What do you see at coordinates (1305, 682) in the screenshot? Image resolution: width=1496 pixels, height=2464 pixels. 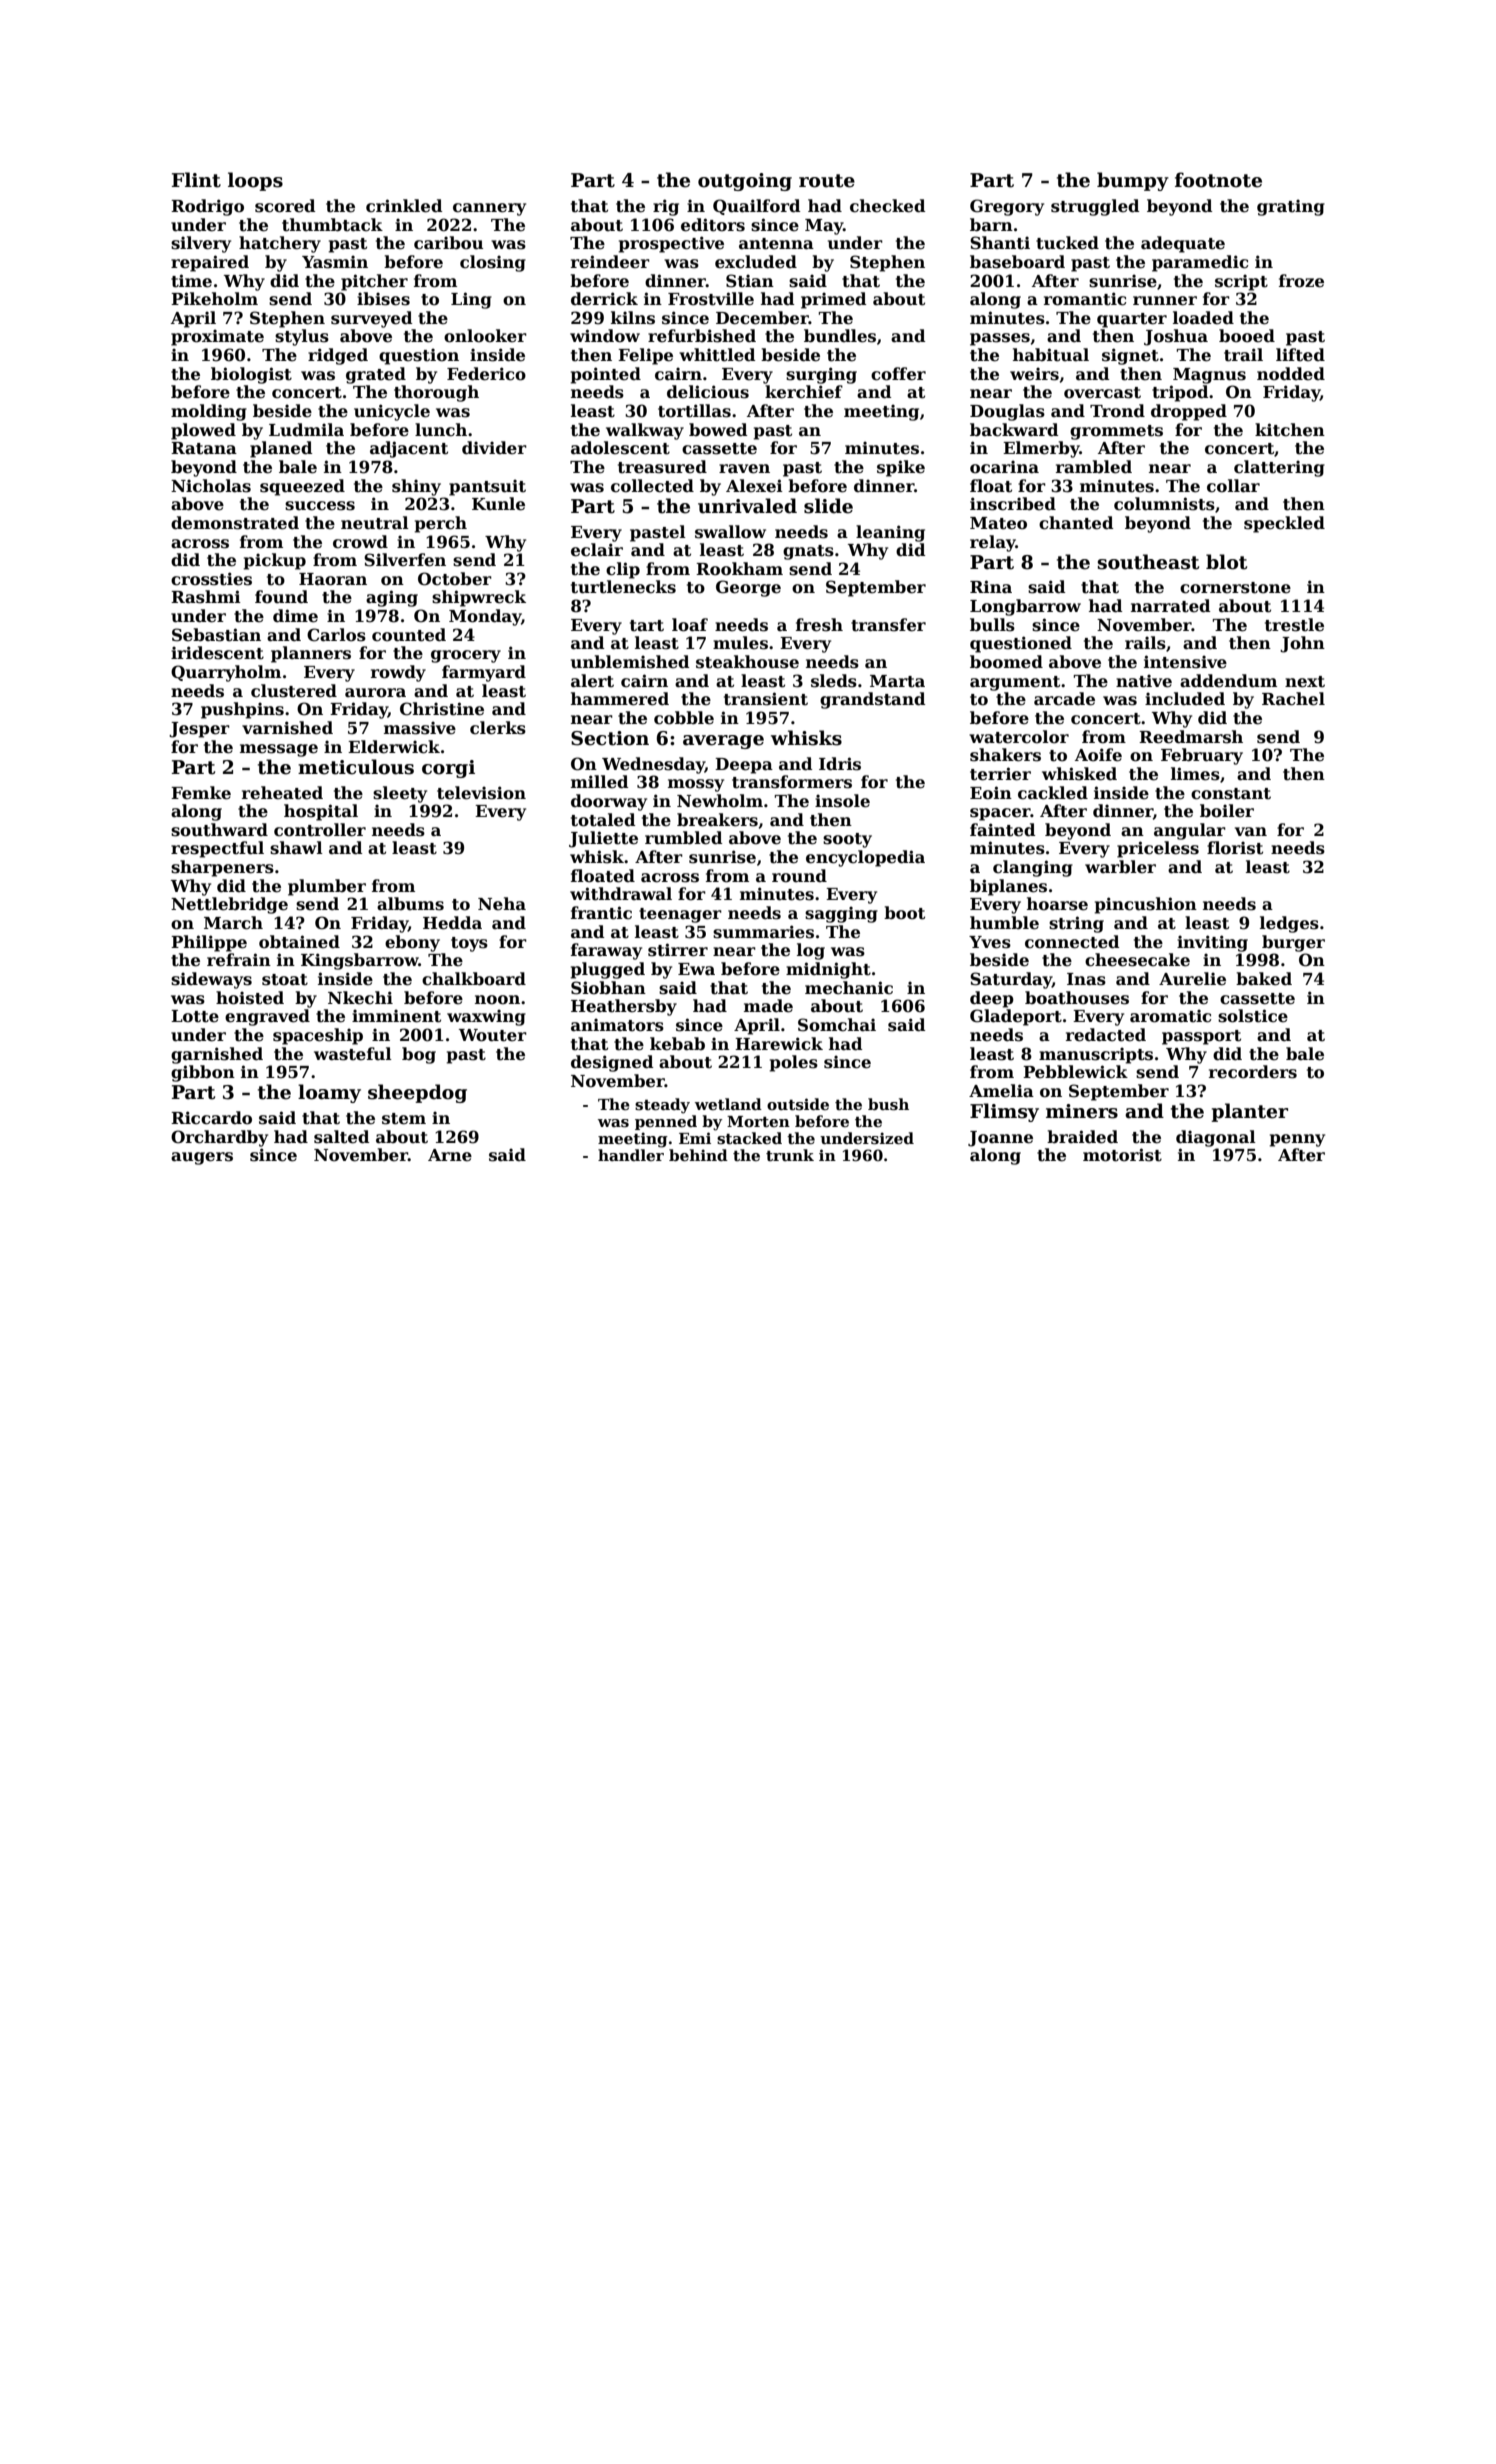 I see `next` at bounding box center [1305, 682].
